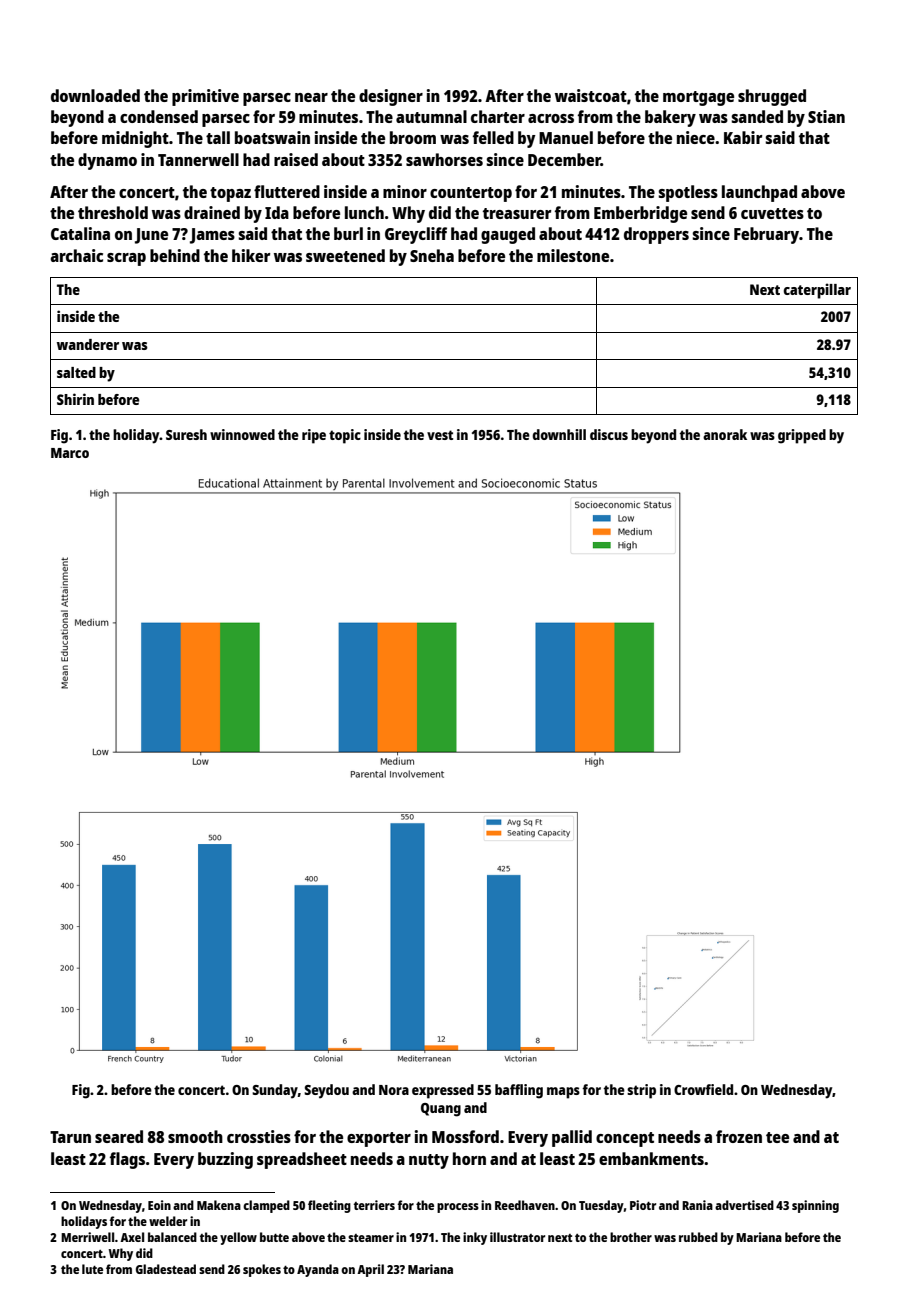  What do you see at coordinates (92, 1269) in the image?
I see `lute` at bounding box center [92, 1269].
